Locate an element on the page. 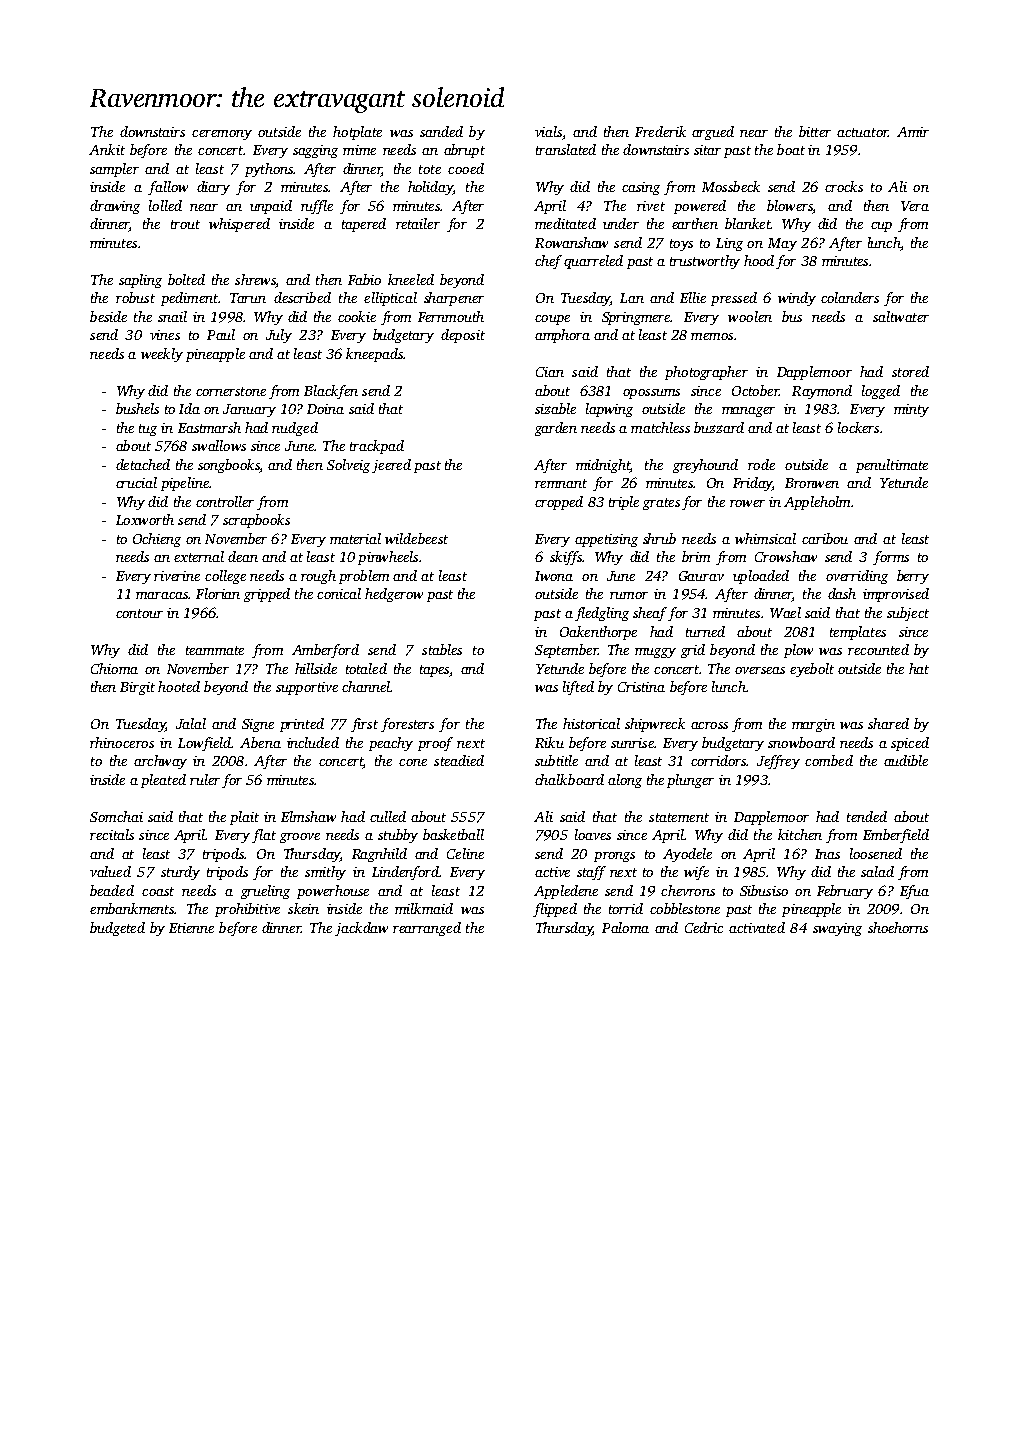  Springmere is located at coordinates (636, 318).
